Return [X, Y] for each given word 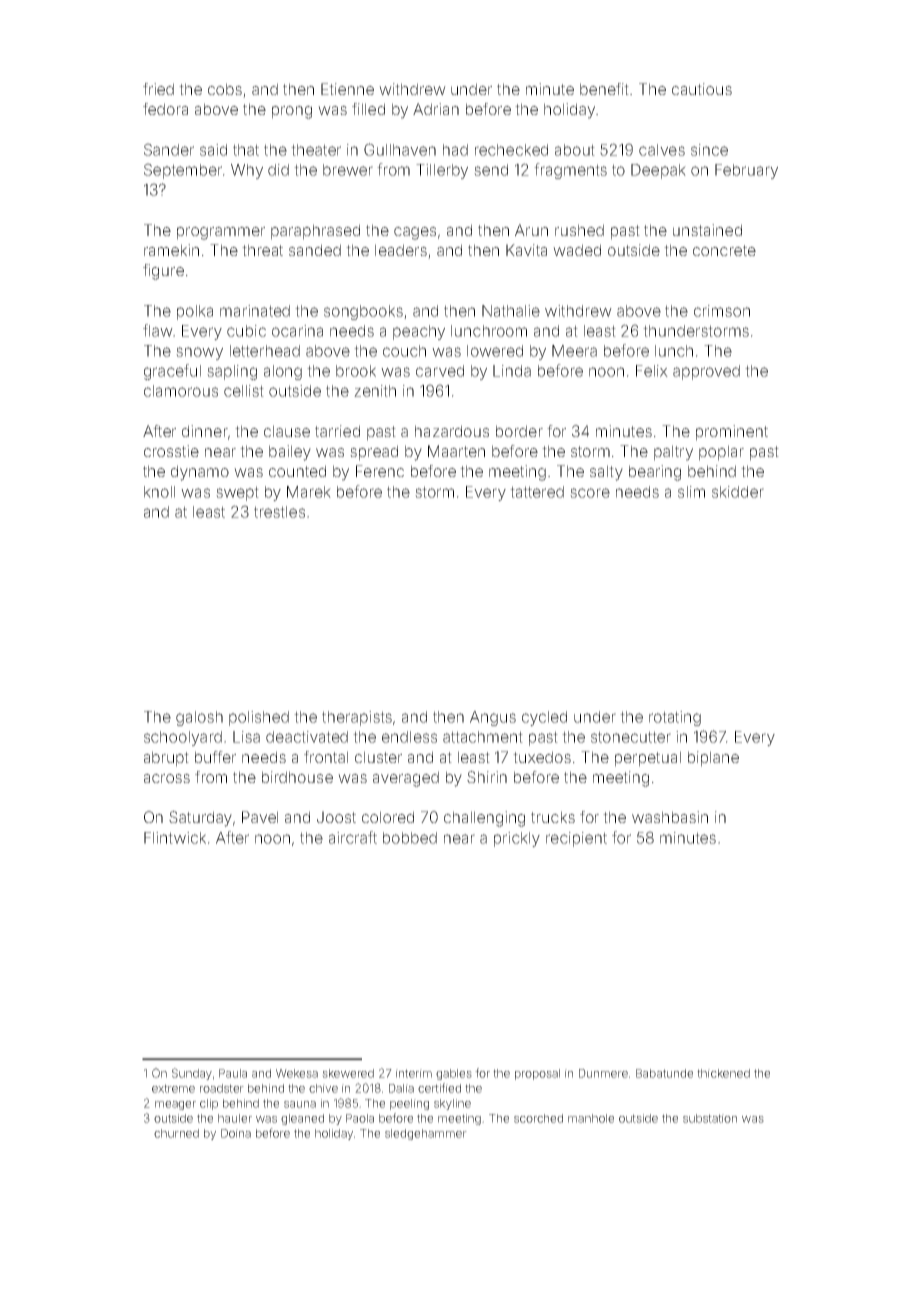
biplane [713, 759]
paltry [673, 453]
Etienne [347, 89]
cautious [702, 89]
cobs [225, 89]
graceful [172, 372]
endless [409, 737]
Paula [233, 1073]
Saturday [200, 819]
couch [404, 351]
